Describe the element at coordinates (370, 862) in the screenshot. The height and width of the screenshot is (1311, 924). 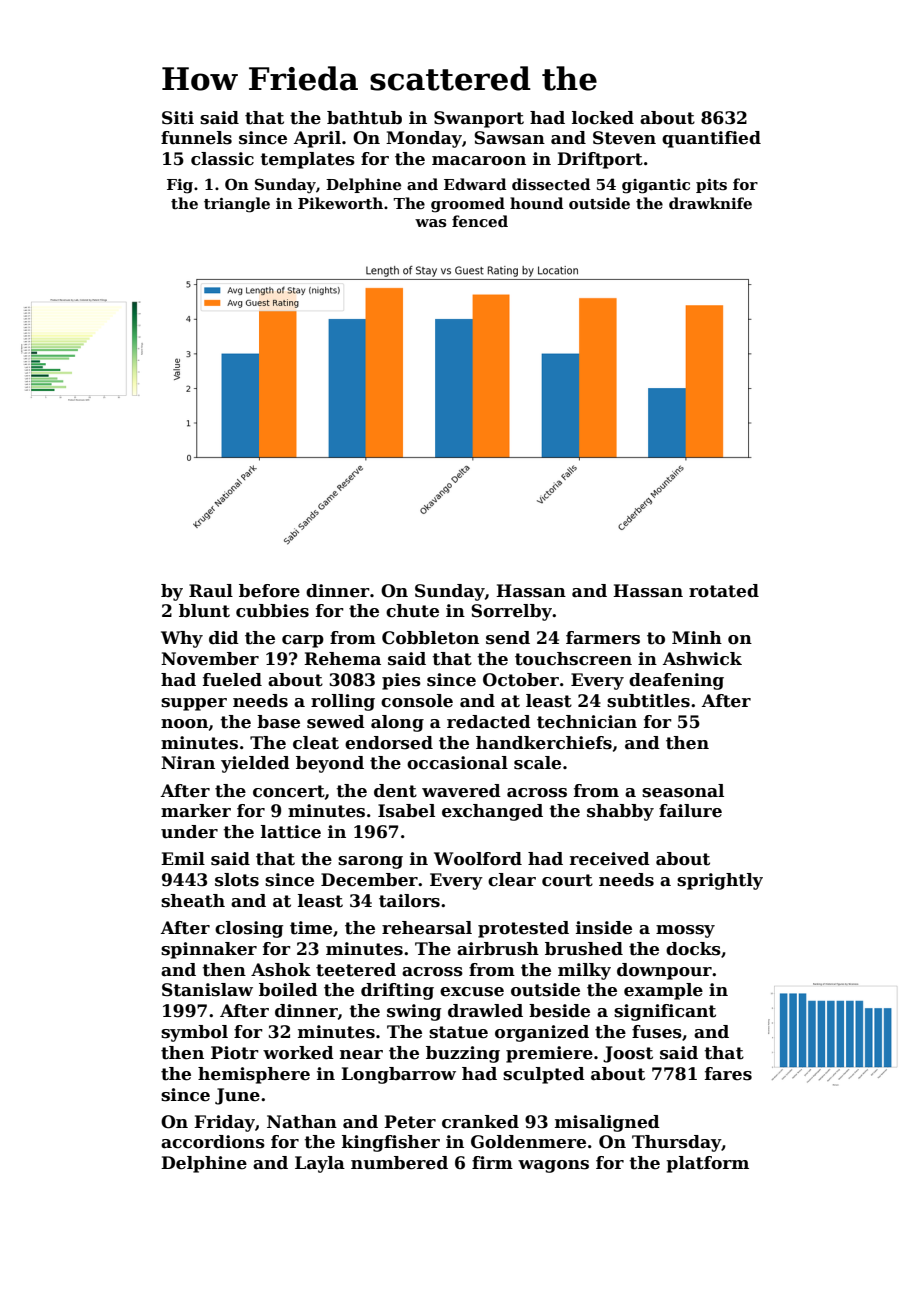
I see `sarong` at that location.
